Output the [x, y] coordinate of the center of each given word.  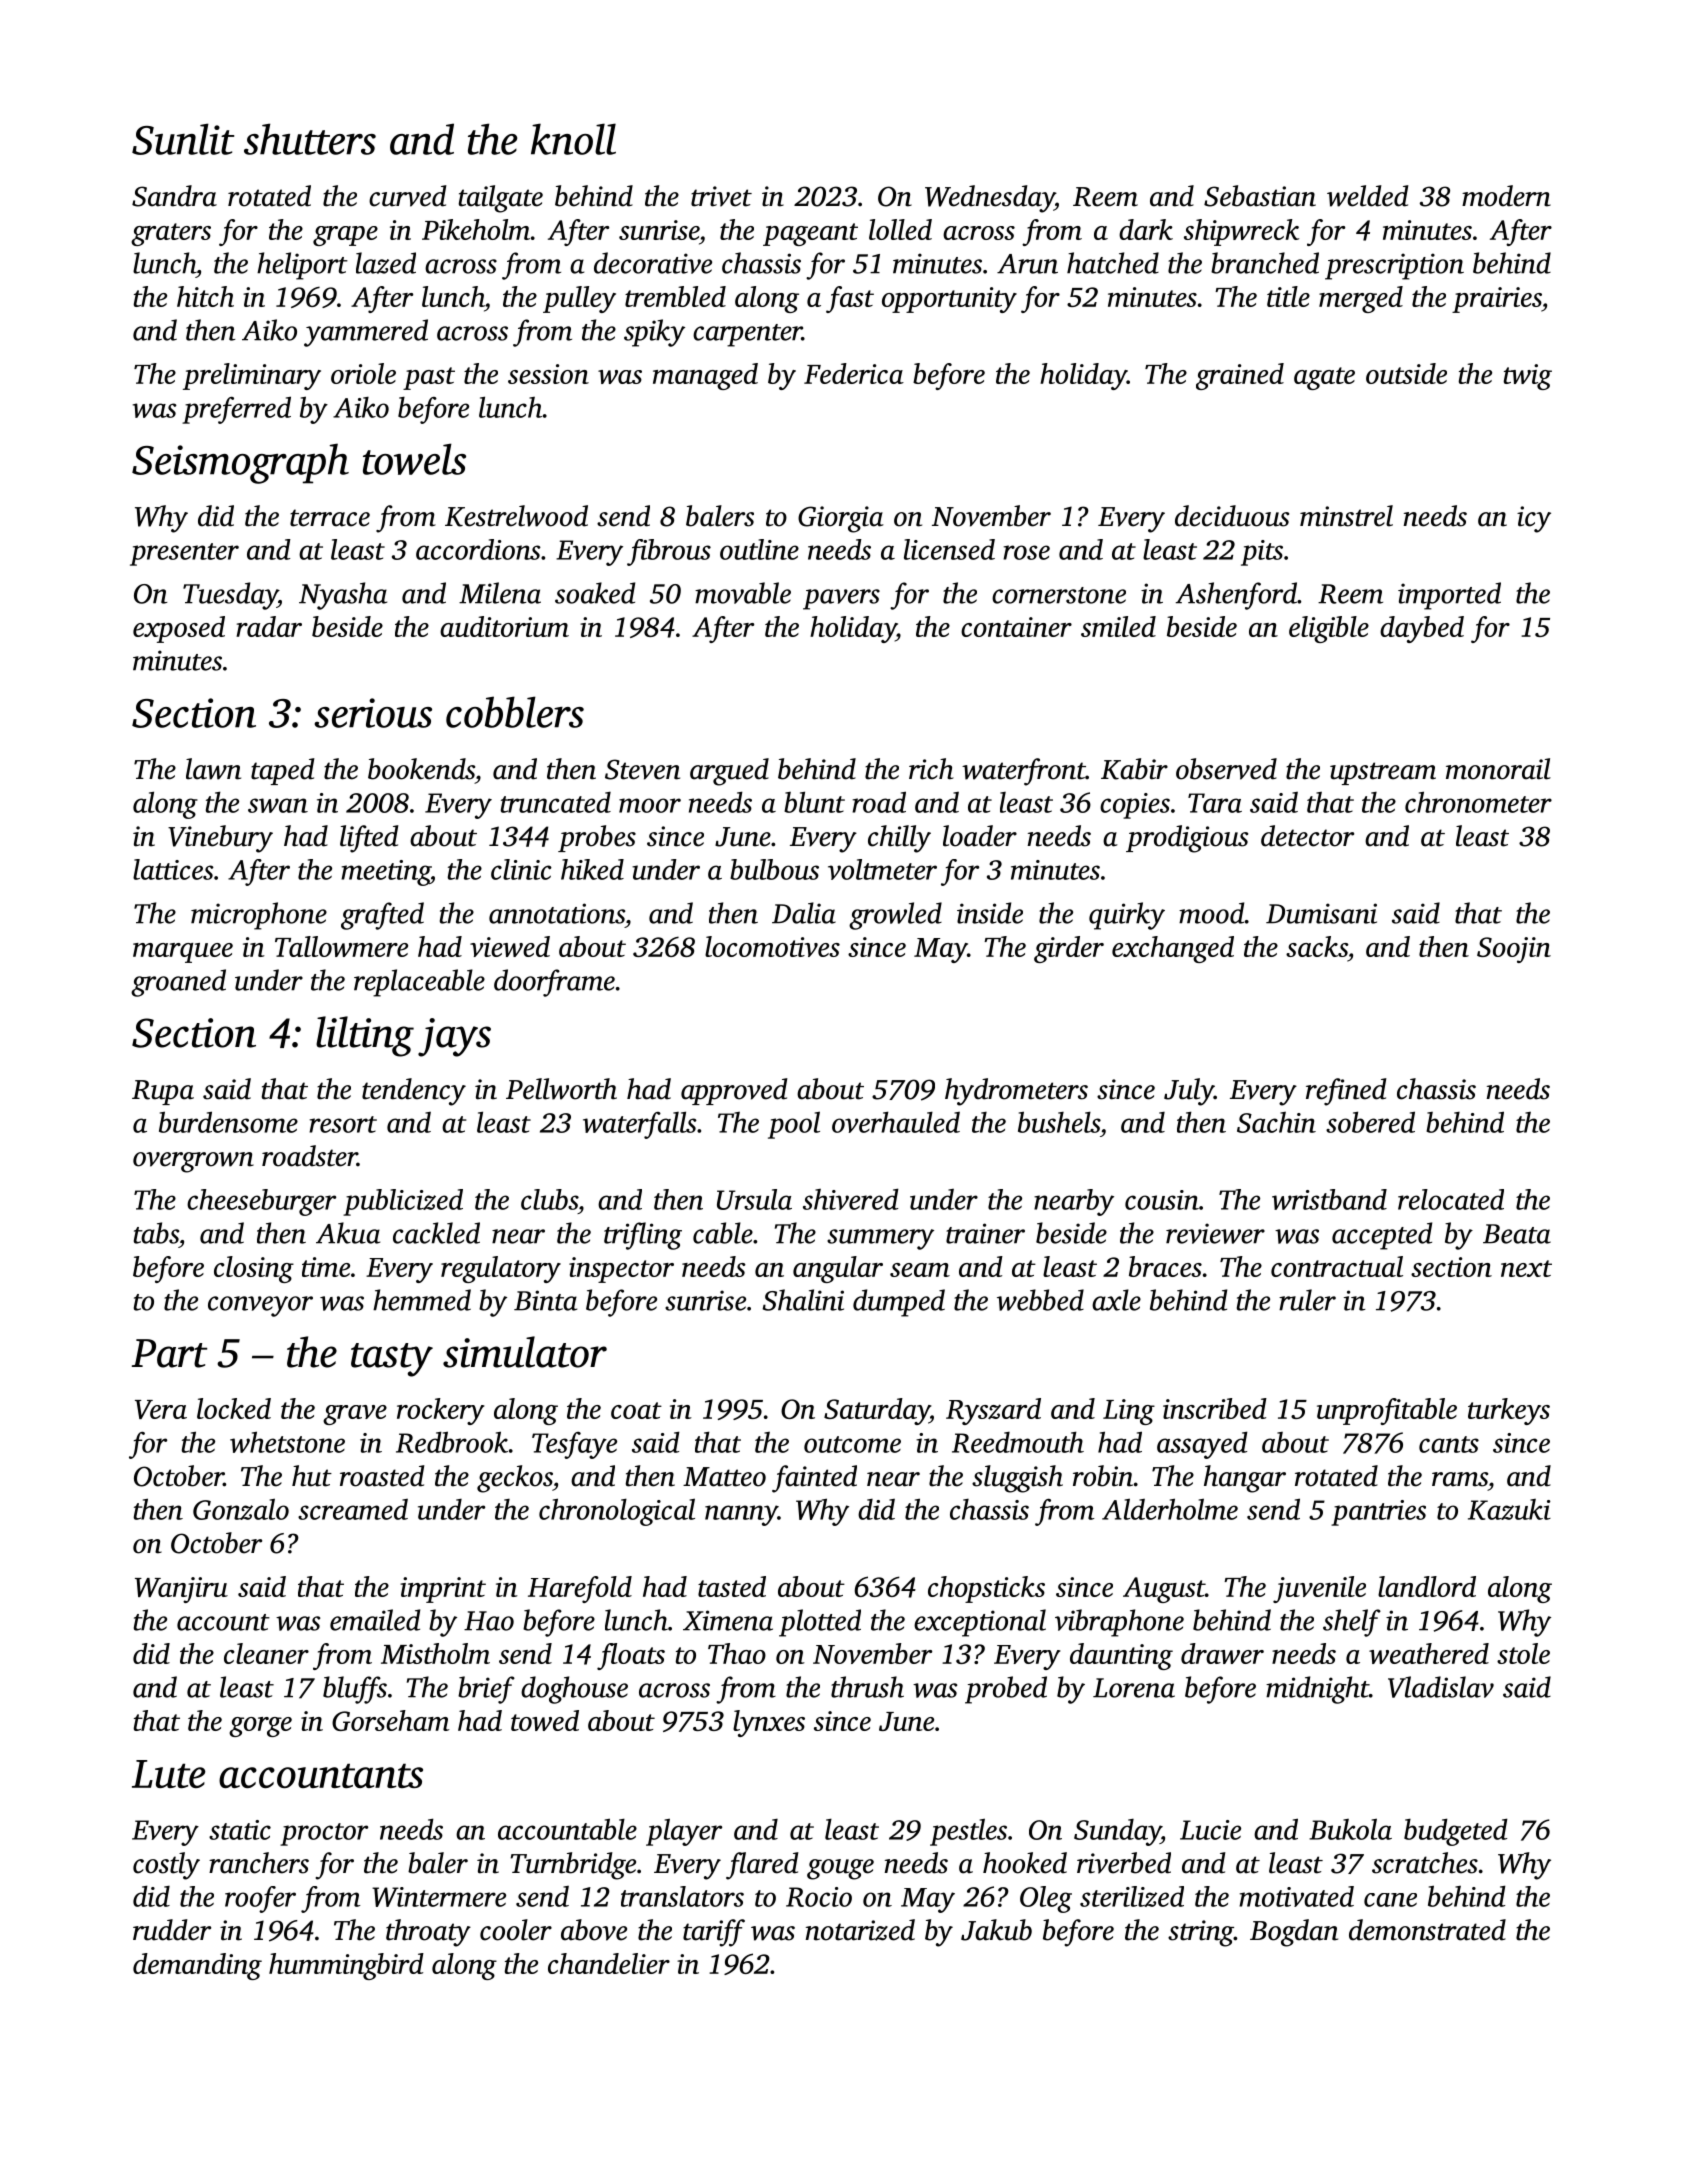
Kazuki [1509, 1509]
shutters [310, 139]
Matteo [724, 1477]
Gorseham [390, 1720]
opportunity [949, 300]
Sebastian [1260, 196]
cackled [436, 1233]
